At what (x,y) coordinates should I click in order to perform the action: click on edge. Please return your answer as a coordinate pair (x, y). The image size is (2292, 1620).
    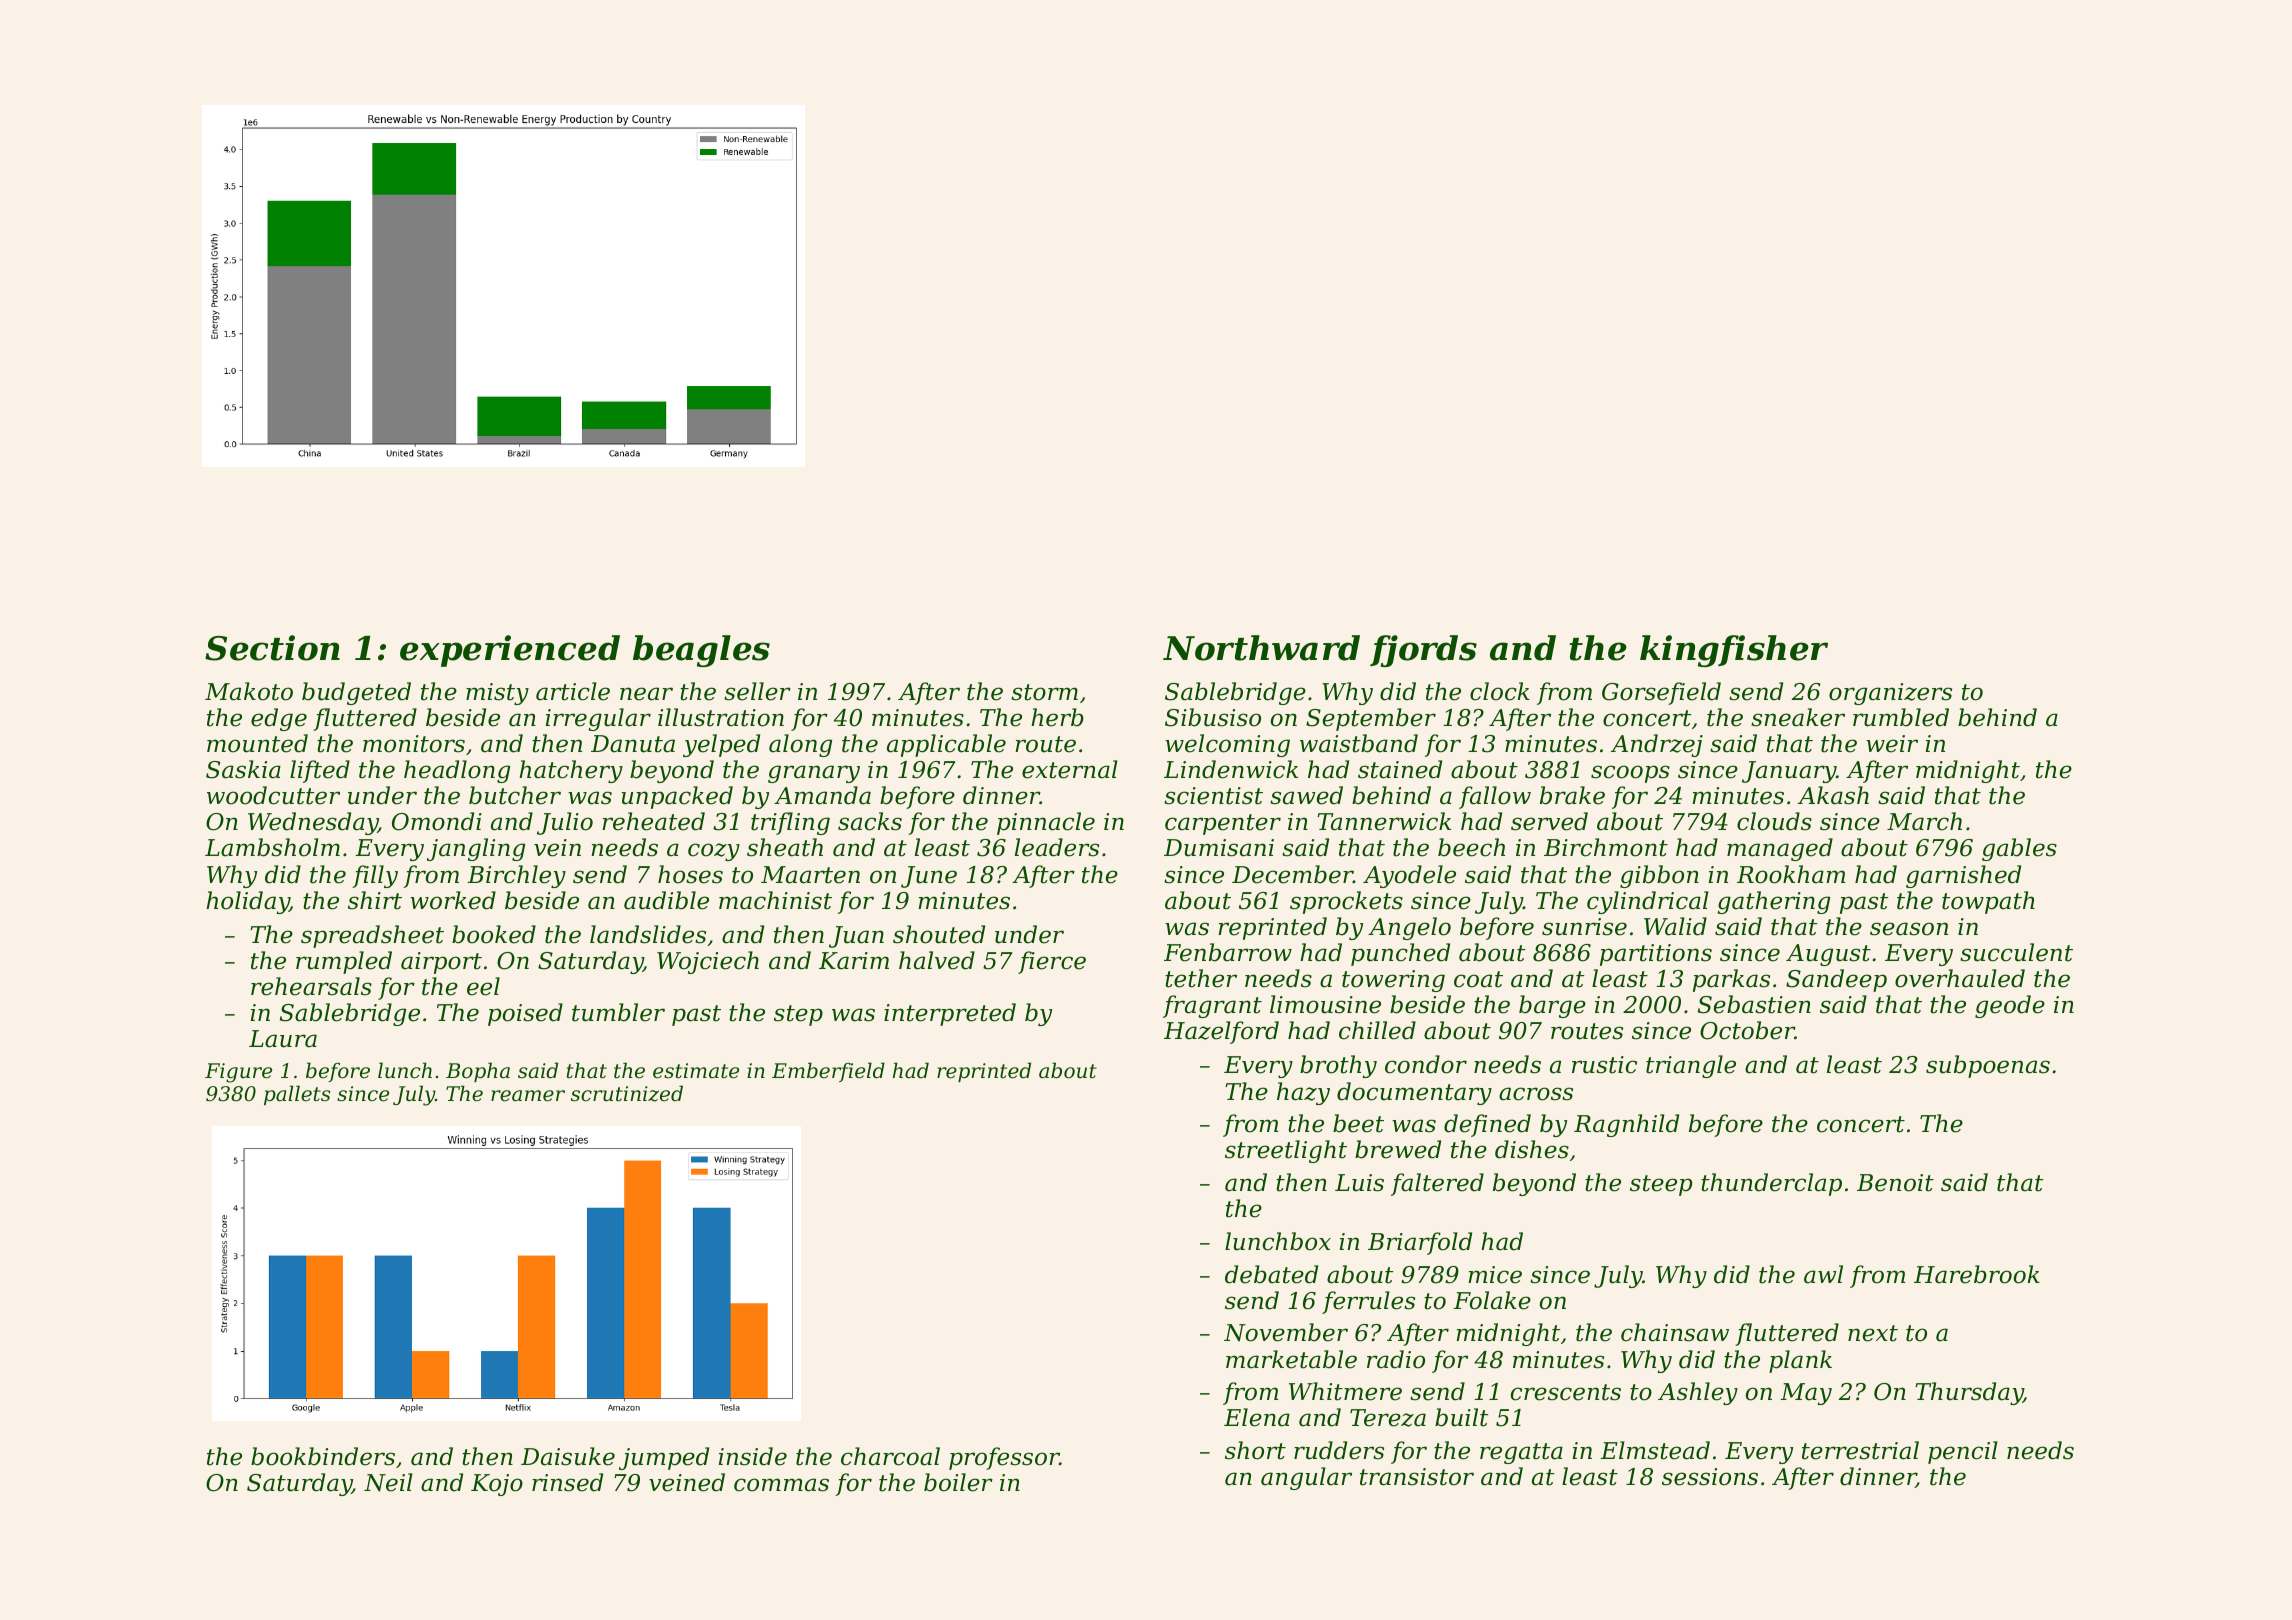
    Looking at the image, I should click on (279, 719).
